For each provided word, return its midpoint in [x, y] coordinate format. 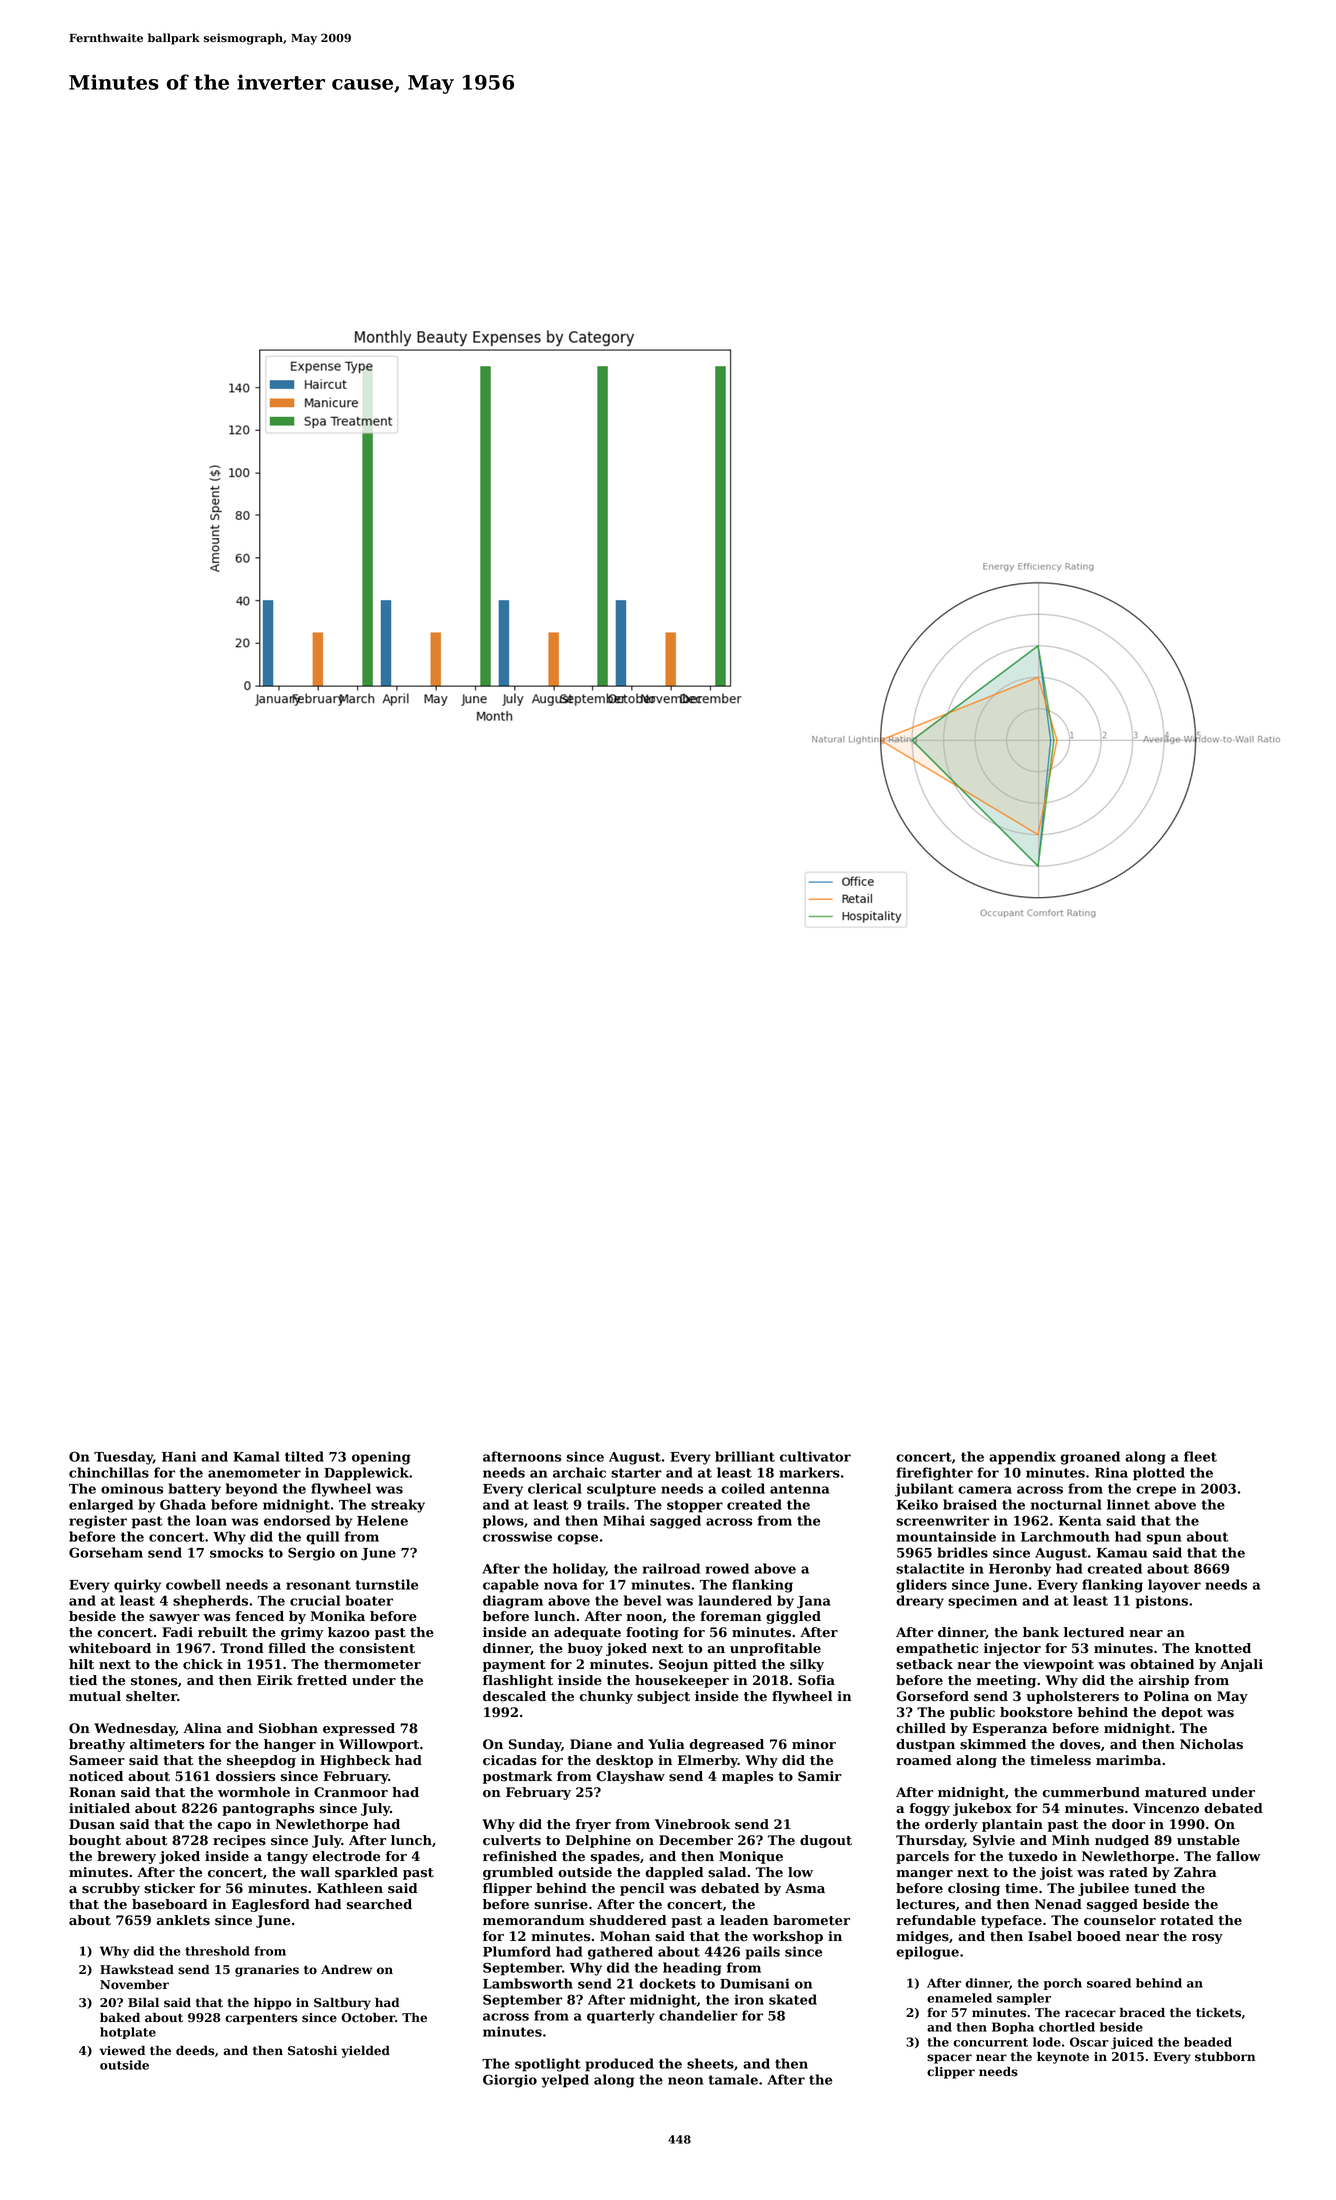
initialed [99, 1808]
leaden [744, 1920]
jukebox [982, 1809]
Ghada [183, 1504]
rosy [1207, 1939]
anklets [183, 1920]
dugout [826, 1841]
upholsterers [1072, 1697]
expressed [359, 1729]
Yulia [666, 1744]
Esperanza [1009, 1729]
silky [807, 1665]
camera [985, 1490]
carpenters [261, 2019]
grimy [302, 1633]
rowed [727, 1568]
